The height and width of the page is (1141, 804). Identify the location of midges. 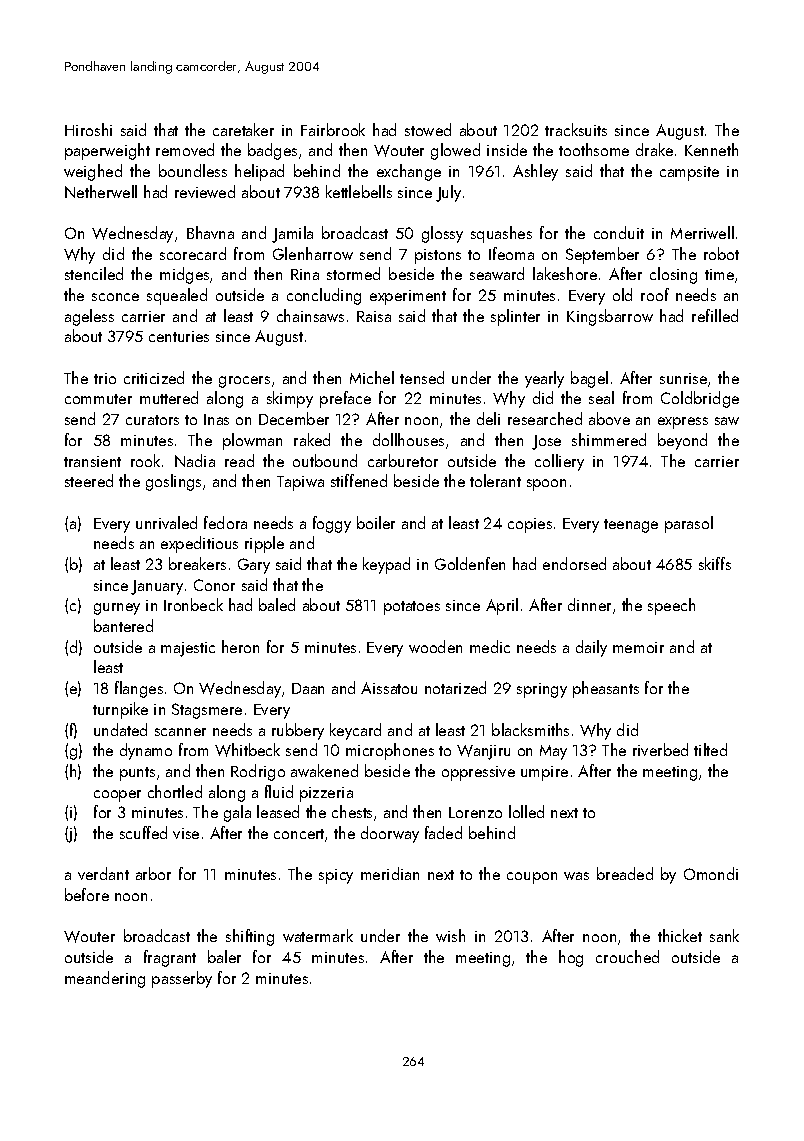
(184, 275).
